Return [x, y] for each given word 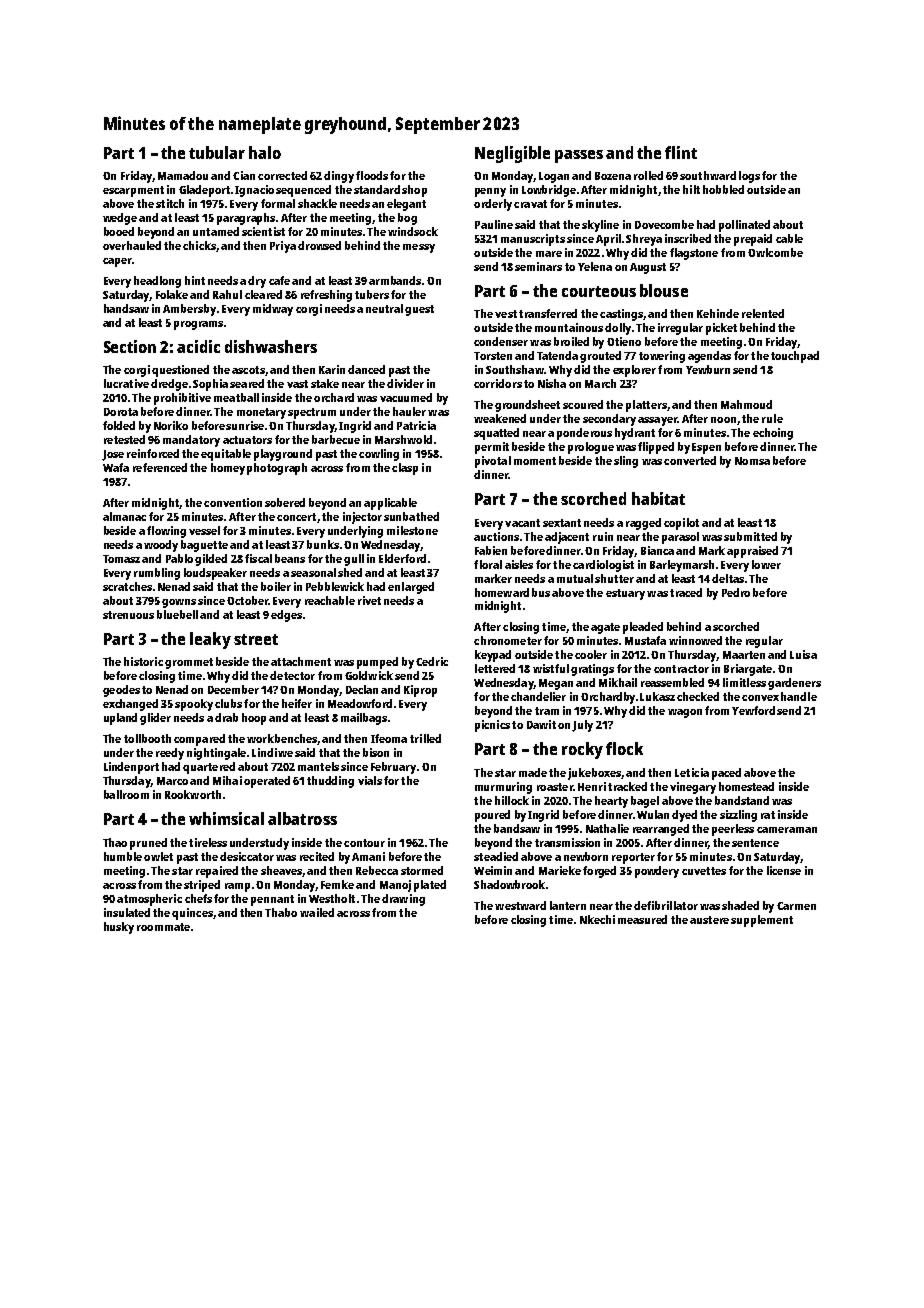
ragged [643, 524]
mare [549, 254]
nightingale [216, 754]
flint [681, 152]
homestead [746, 786]
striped [202, 886]
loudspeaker [215, 574]
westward [520, 905]
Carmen [796, 906]
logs [749, 177]
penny [490, 192]
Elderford [402, 558]
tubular [217, 152]
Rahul [227, 294]
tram [547, 711]
